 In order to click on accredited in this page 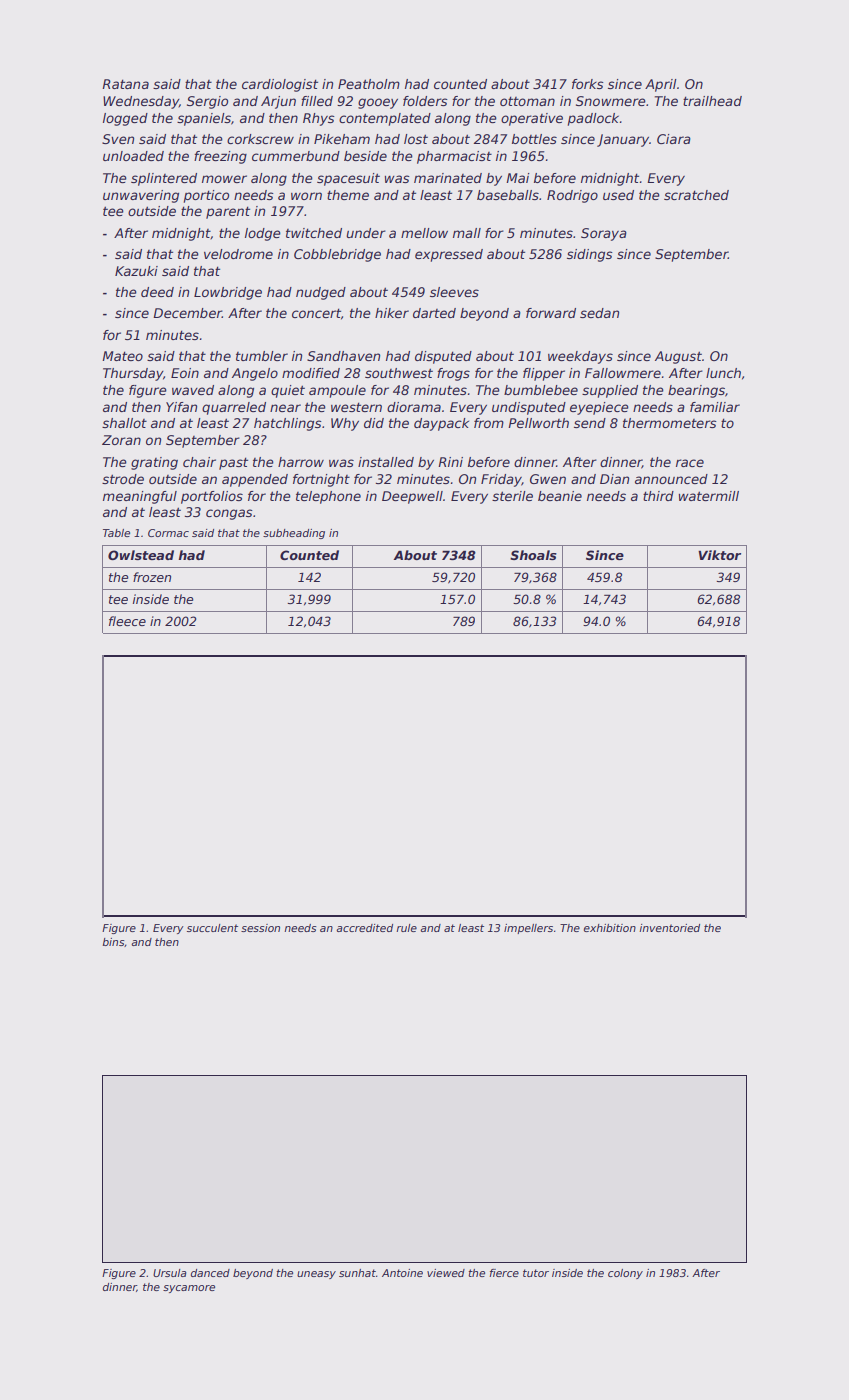, I will do `click(364, 928)`.
